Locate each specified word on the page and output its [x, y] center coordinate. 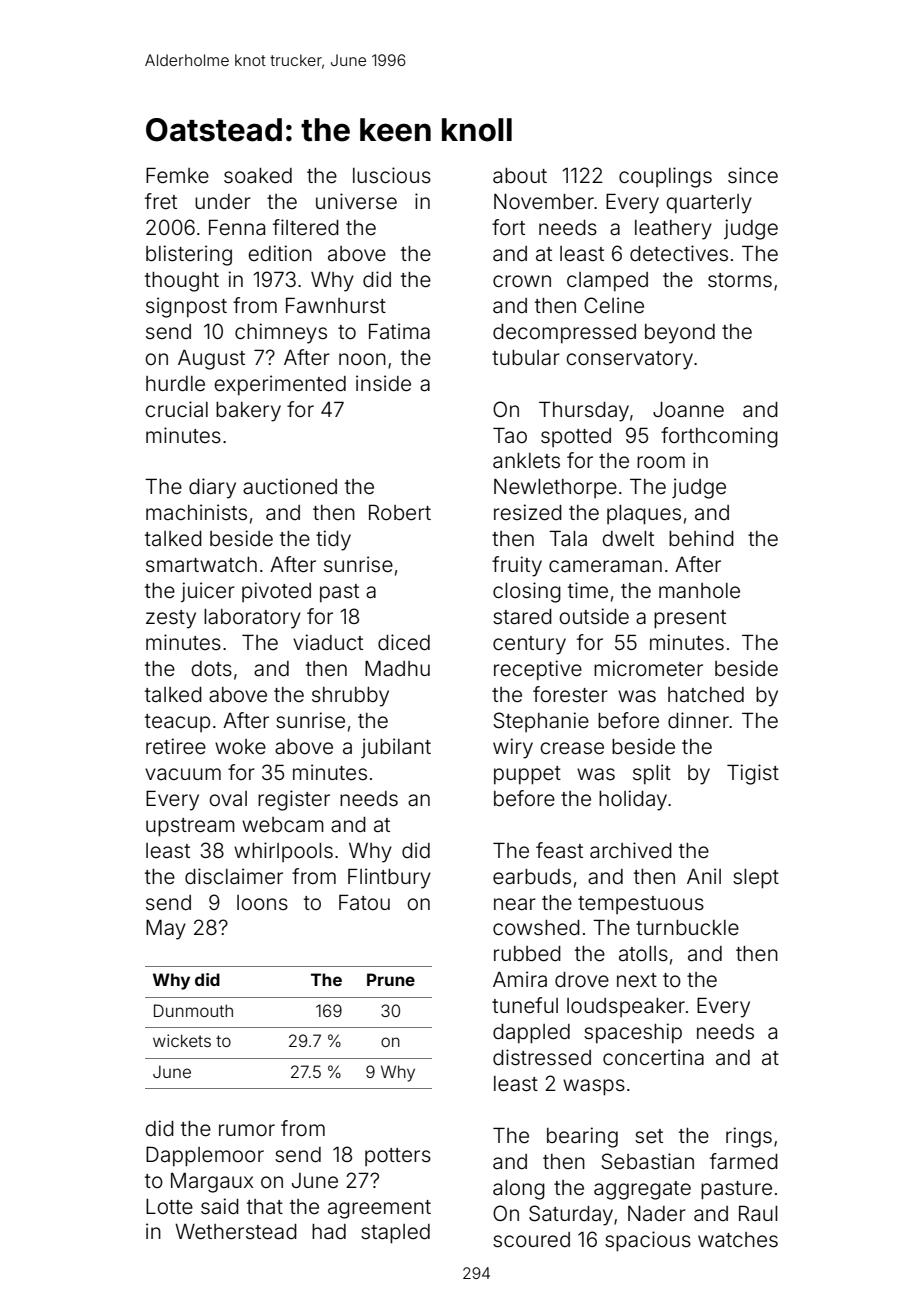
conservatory [629, 360]
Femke [177, 175]
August [211, 360]
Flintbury [389, 878]
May [166, 930]
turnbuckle [687, 928]
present [690, 619]
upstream [190, 827]
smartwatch [201, 564]
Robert [400, 512]
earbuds [532, 877]
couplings [665, 177]
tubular [526, 357]
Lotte [169, 1207]
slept [756, 879]
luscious [392, 175]
